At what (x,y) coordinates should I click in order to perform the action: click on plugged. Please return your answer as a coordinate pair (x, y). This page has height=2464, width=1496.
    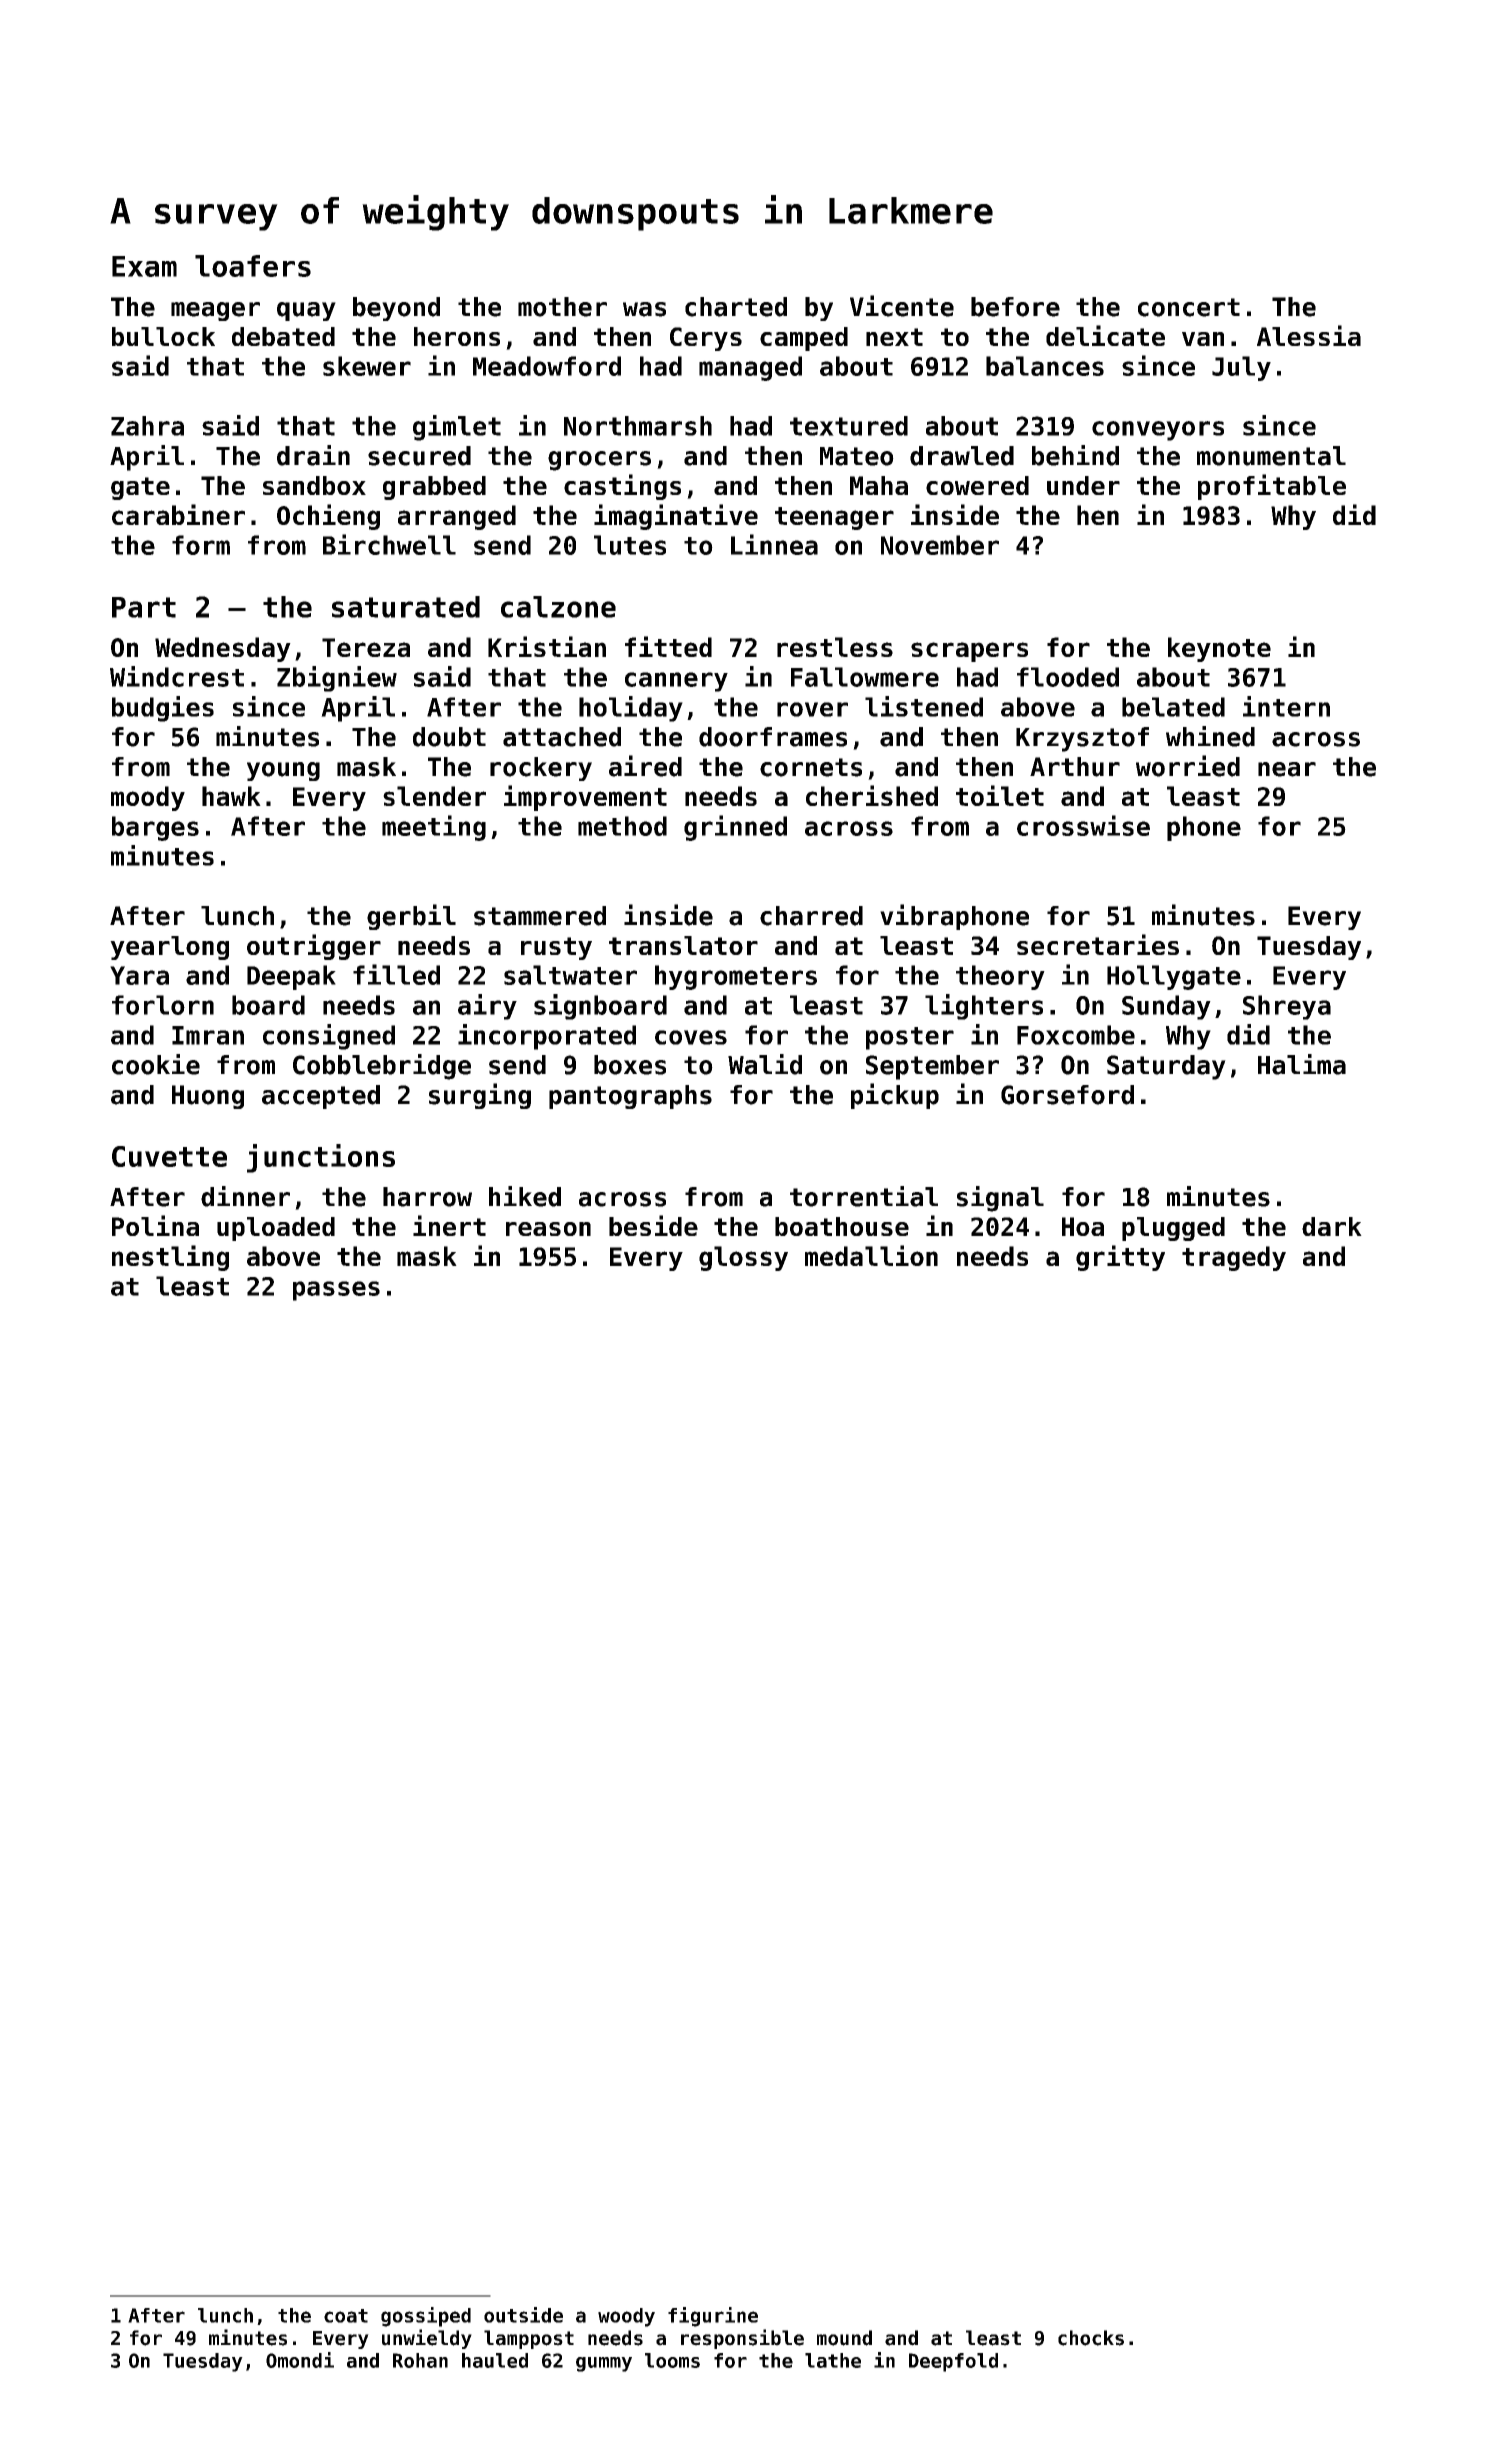
    Looking at the image, I should click on (1173, 1229).
